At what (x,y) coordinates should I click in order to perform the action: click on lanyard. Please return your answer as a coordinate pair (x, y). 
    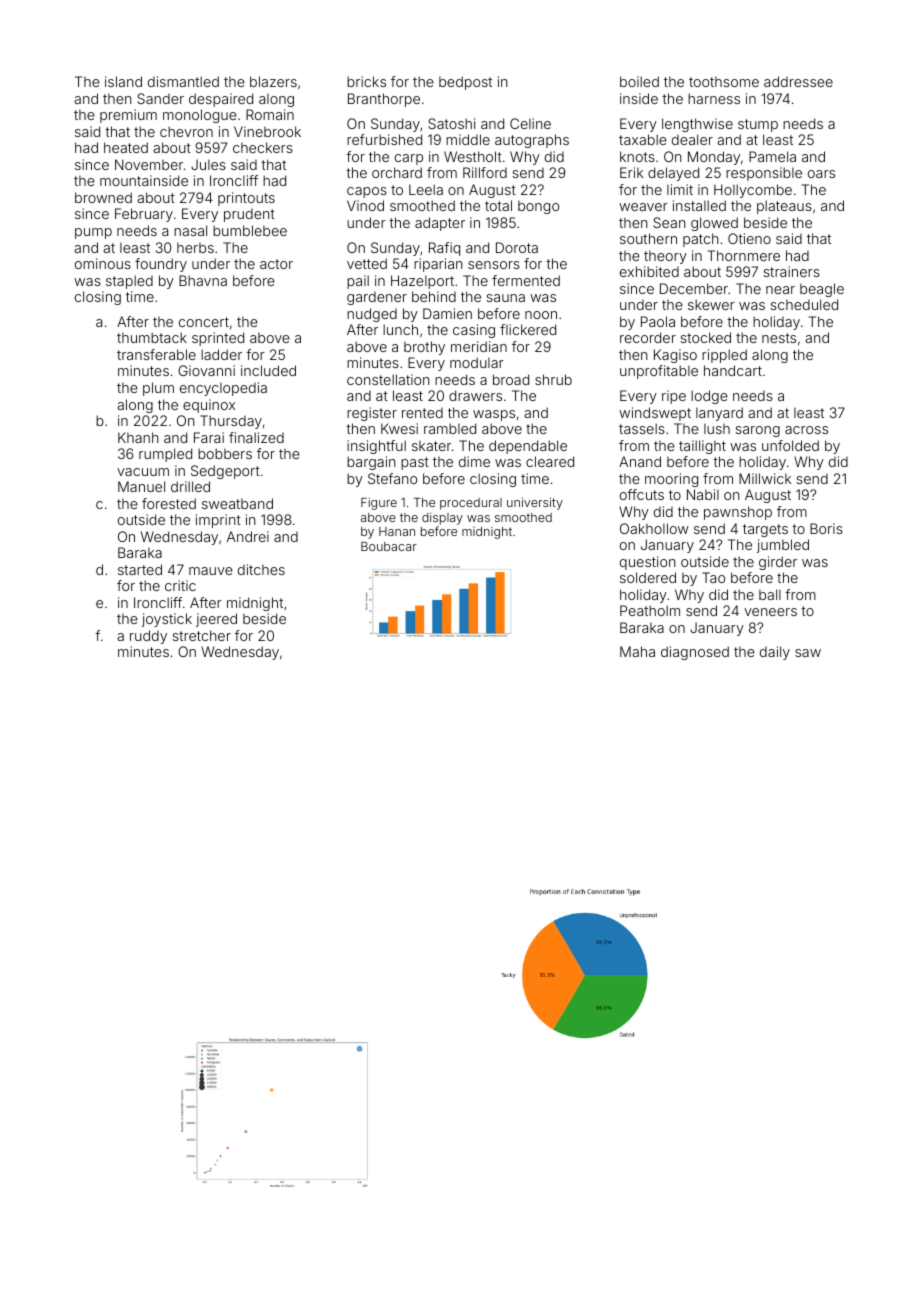
    Looking at the image, I should click on (719, 414).
